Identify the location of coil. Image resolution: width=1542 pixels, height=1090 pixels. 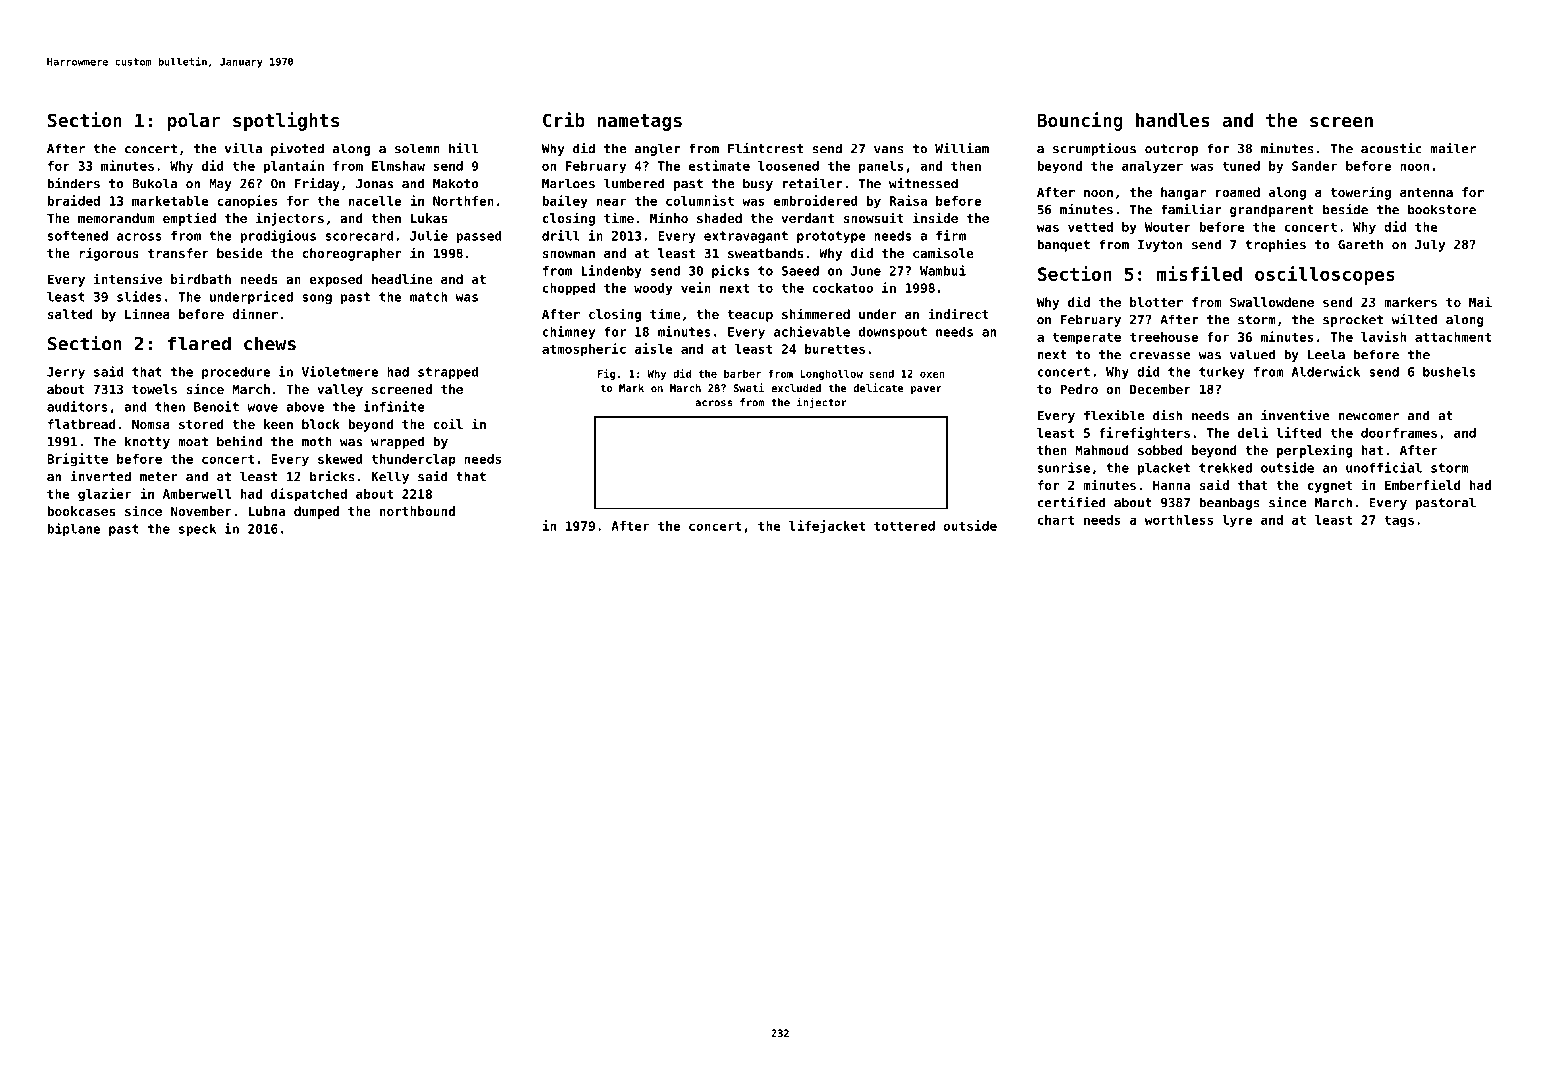
(448, 423).
